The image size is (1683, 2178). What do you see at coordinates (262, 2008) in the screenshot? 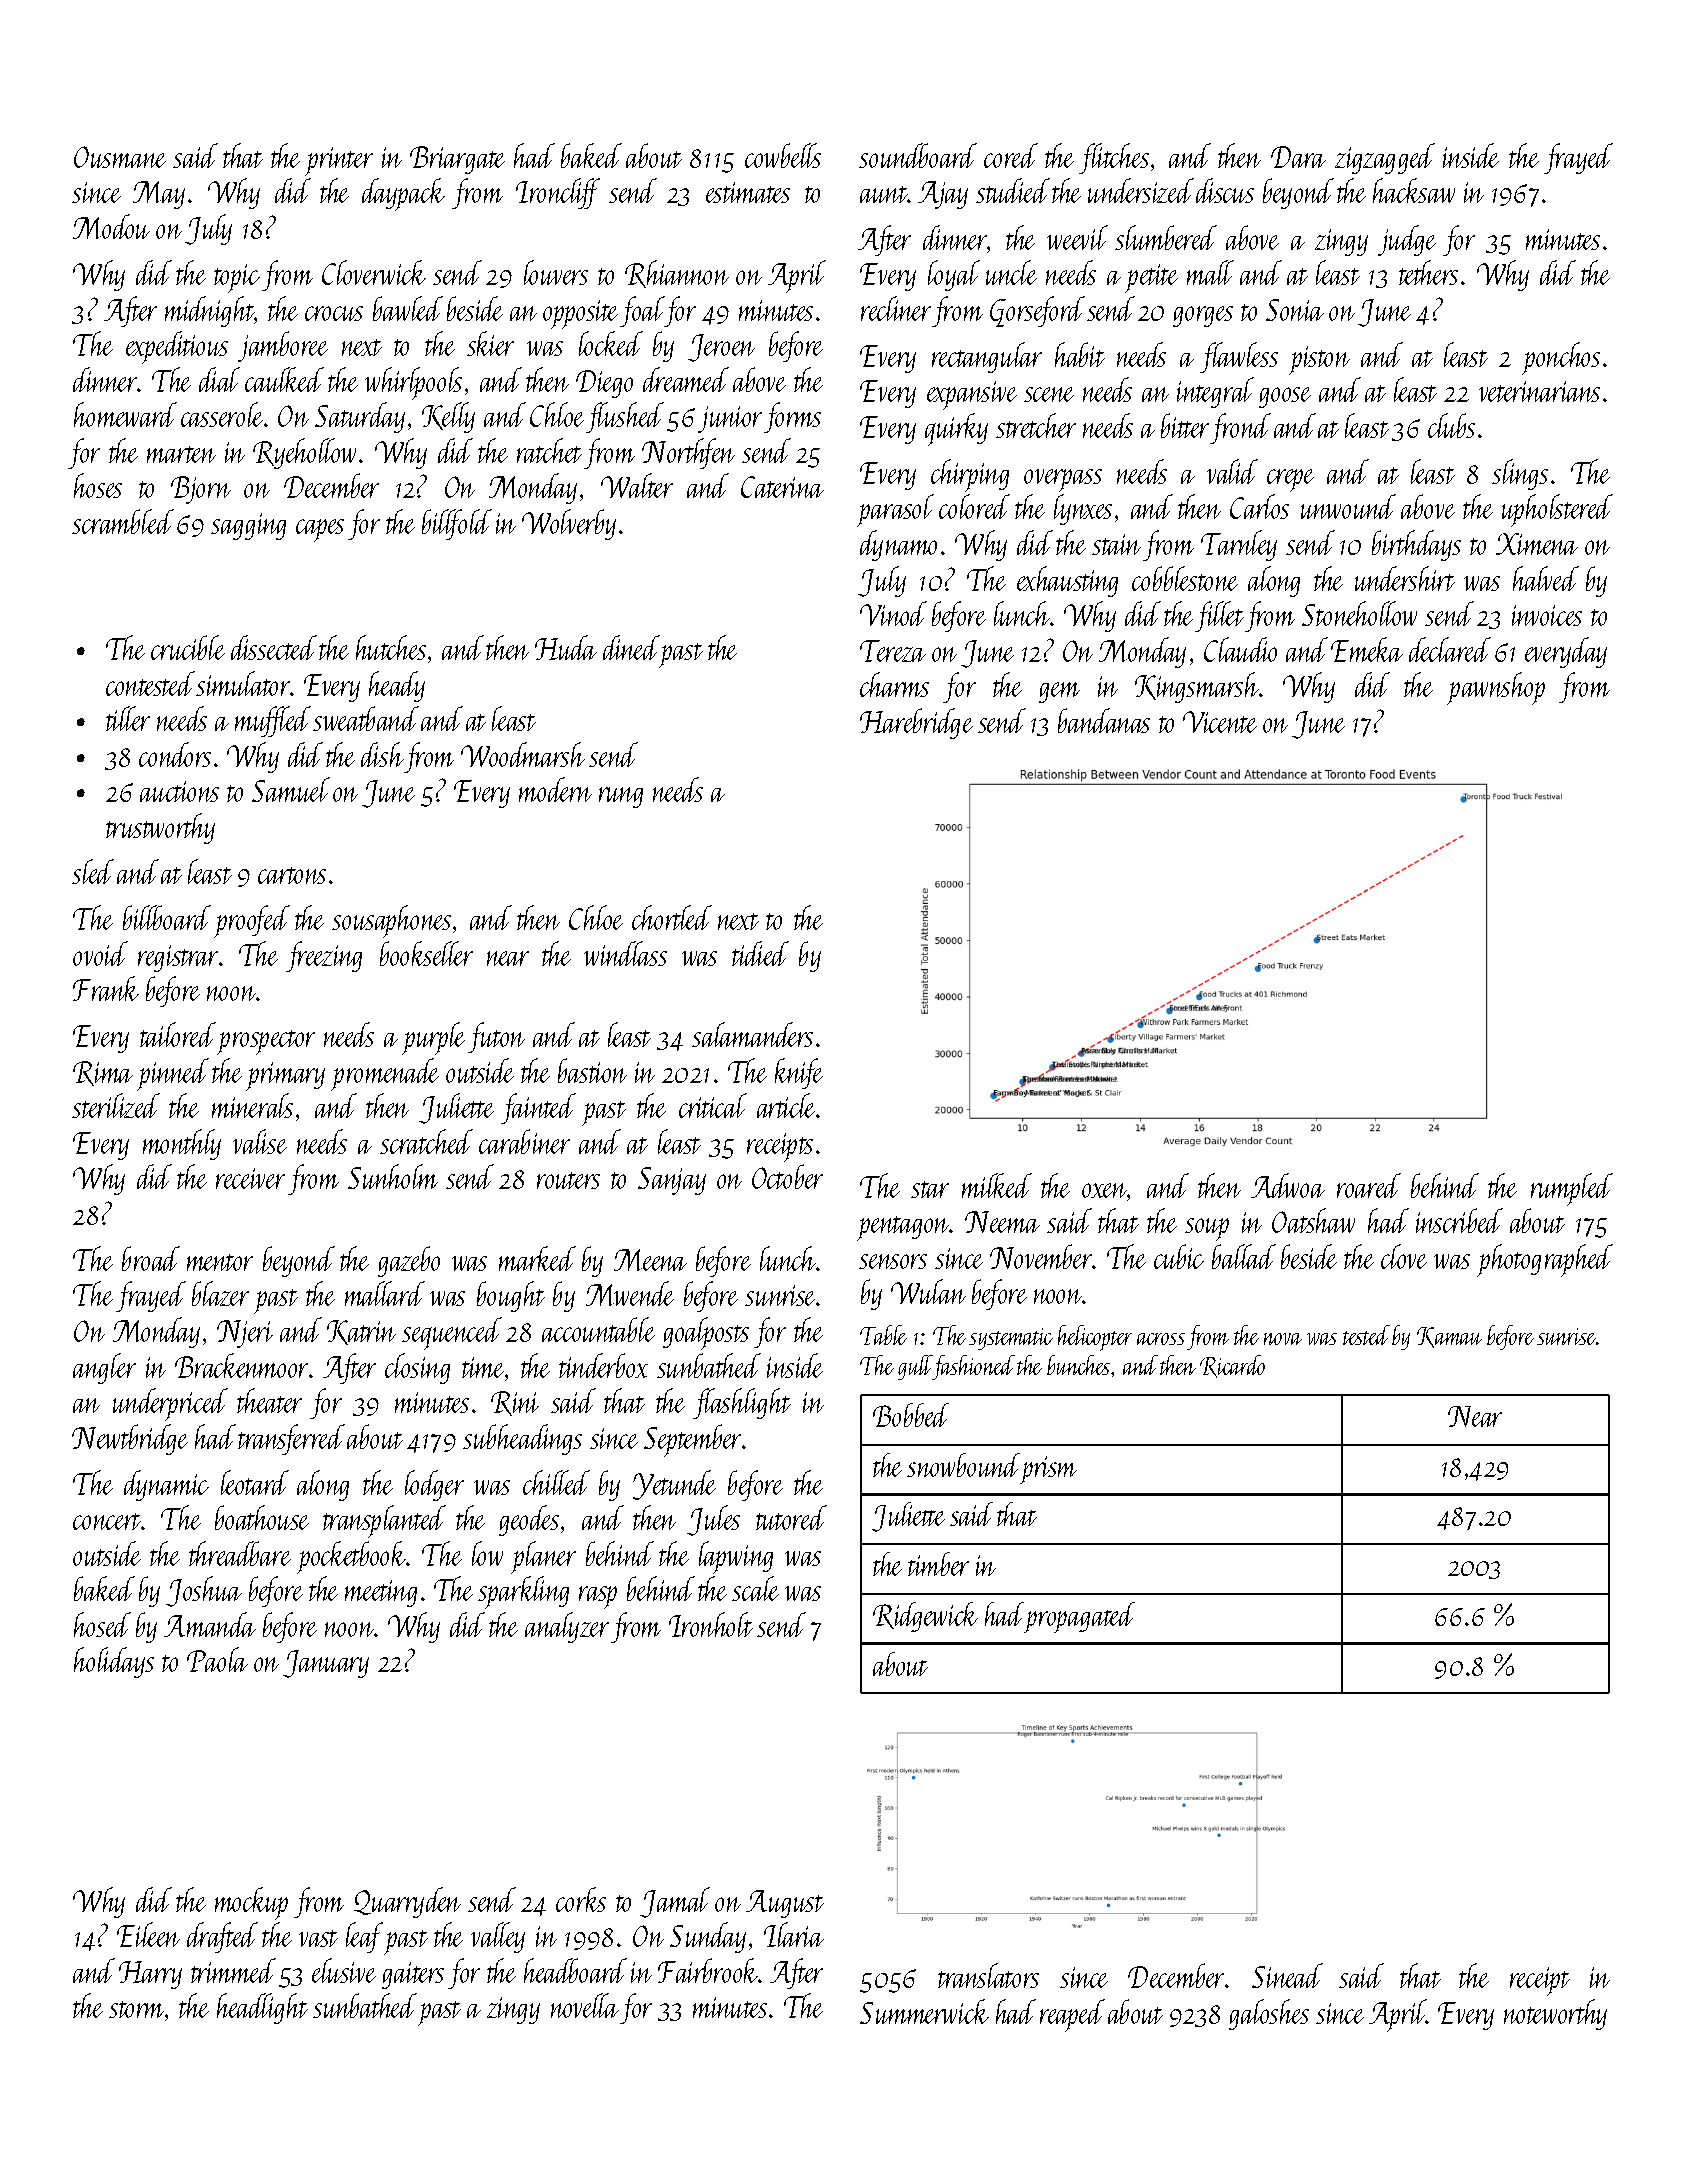
I see `headlight` at bounding box center [262, 2008].
